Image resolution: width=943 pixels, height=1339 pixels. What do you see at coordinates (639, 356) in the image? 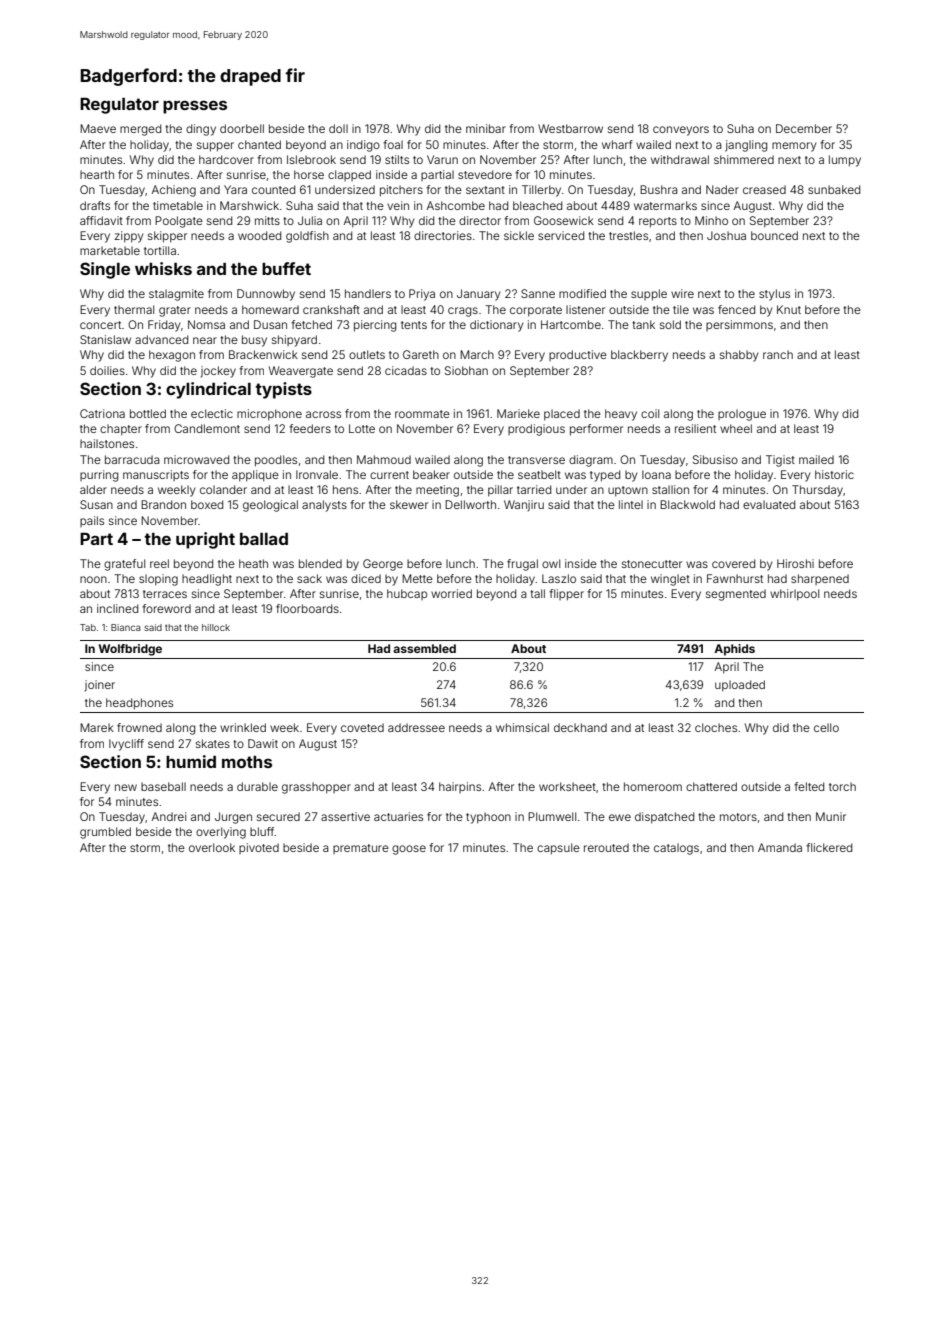
I see `blackberry` at bounding box center [639, 356].
